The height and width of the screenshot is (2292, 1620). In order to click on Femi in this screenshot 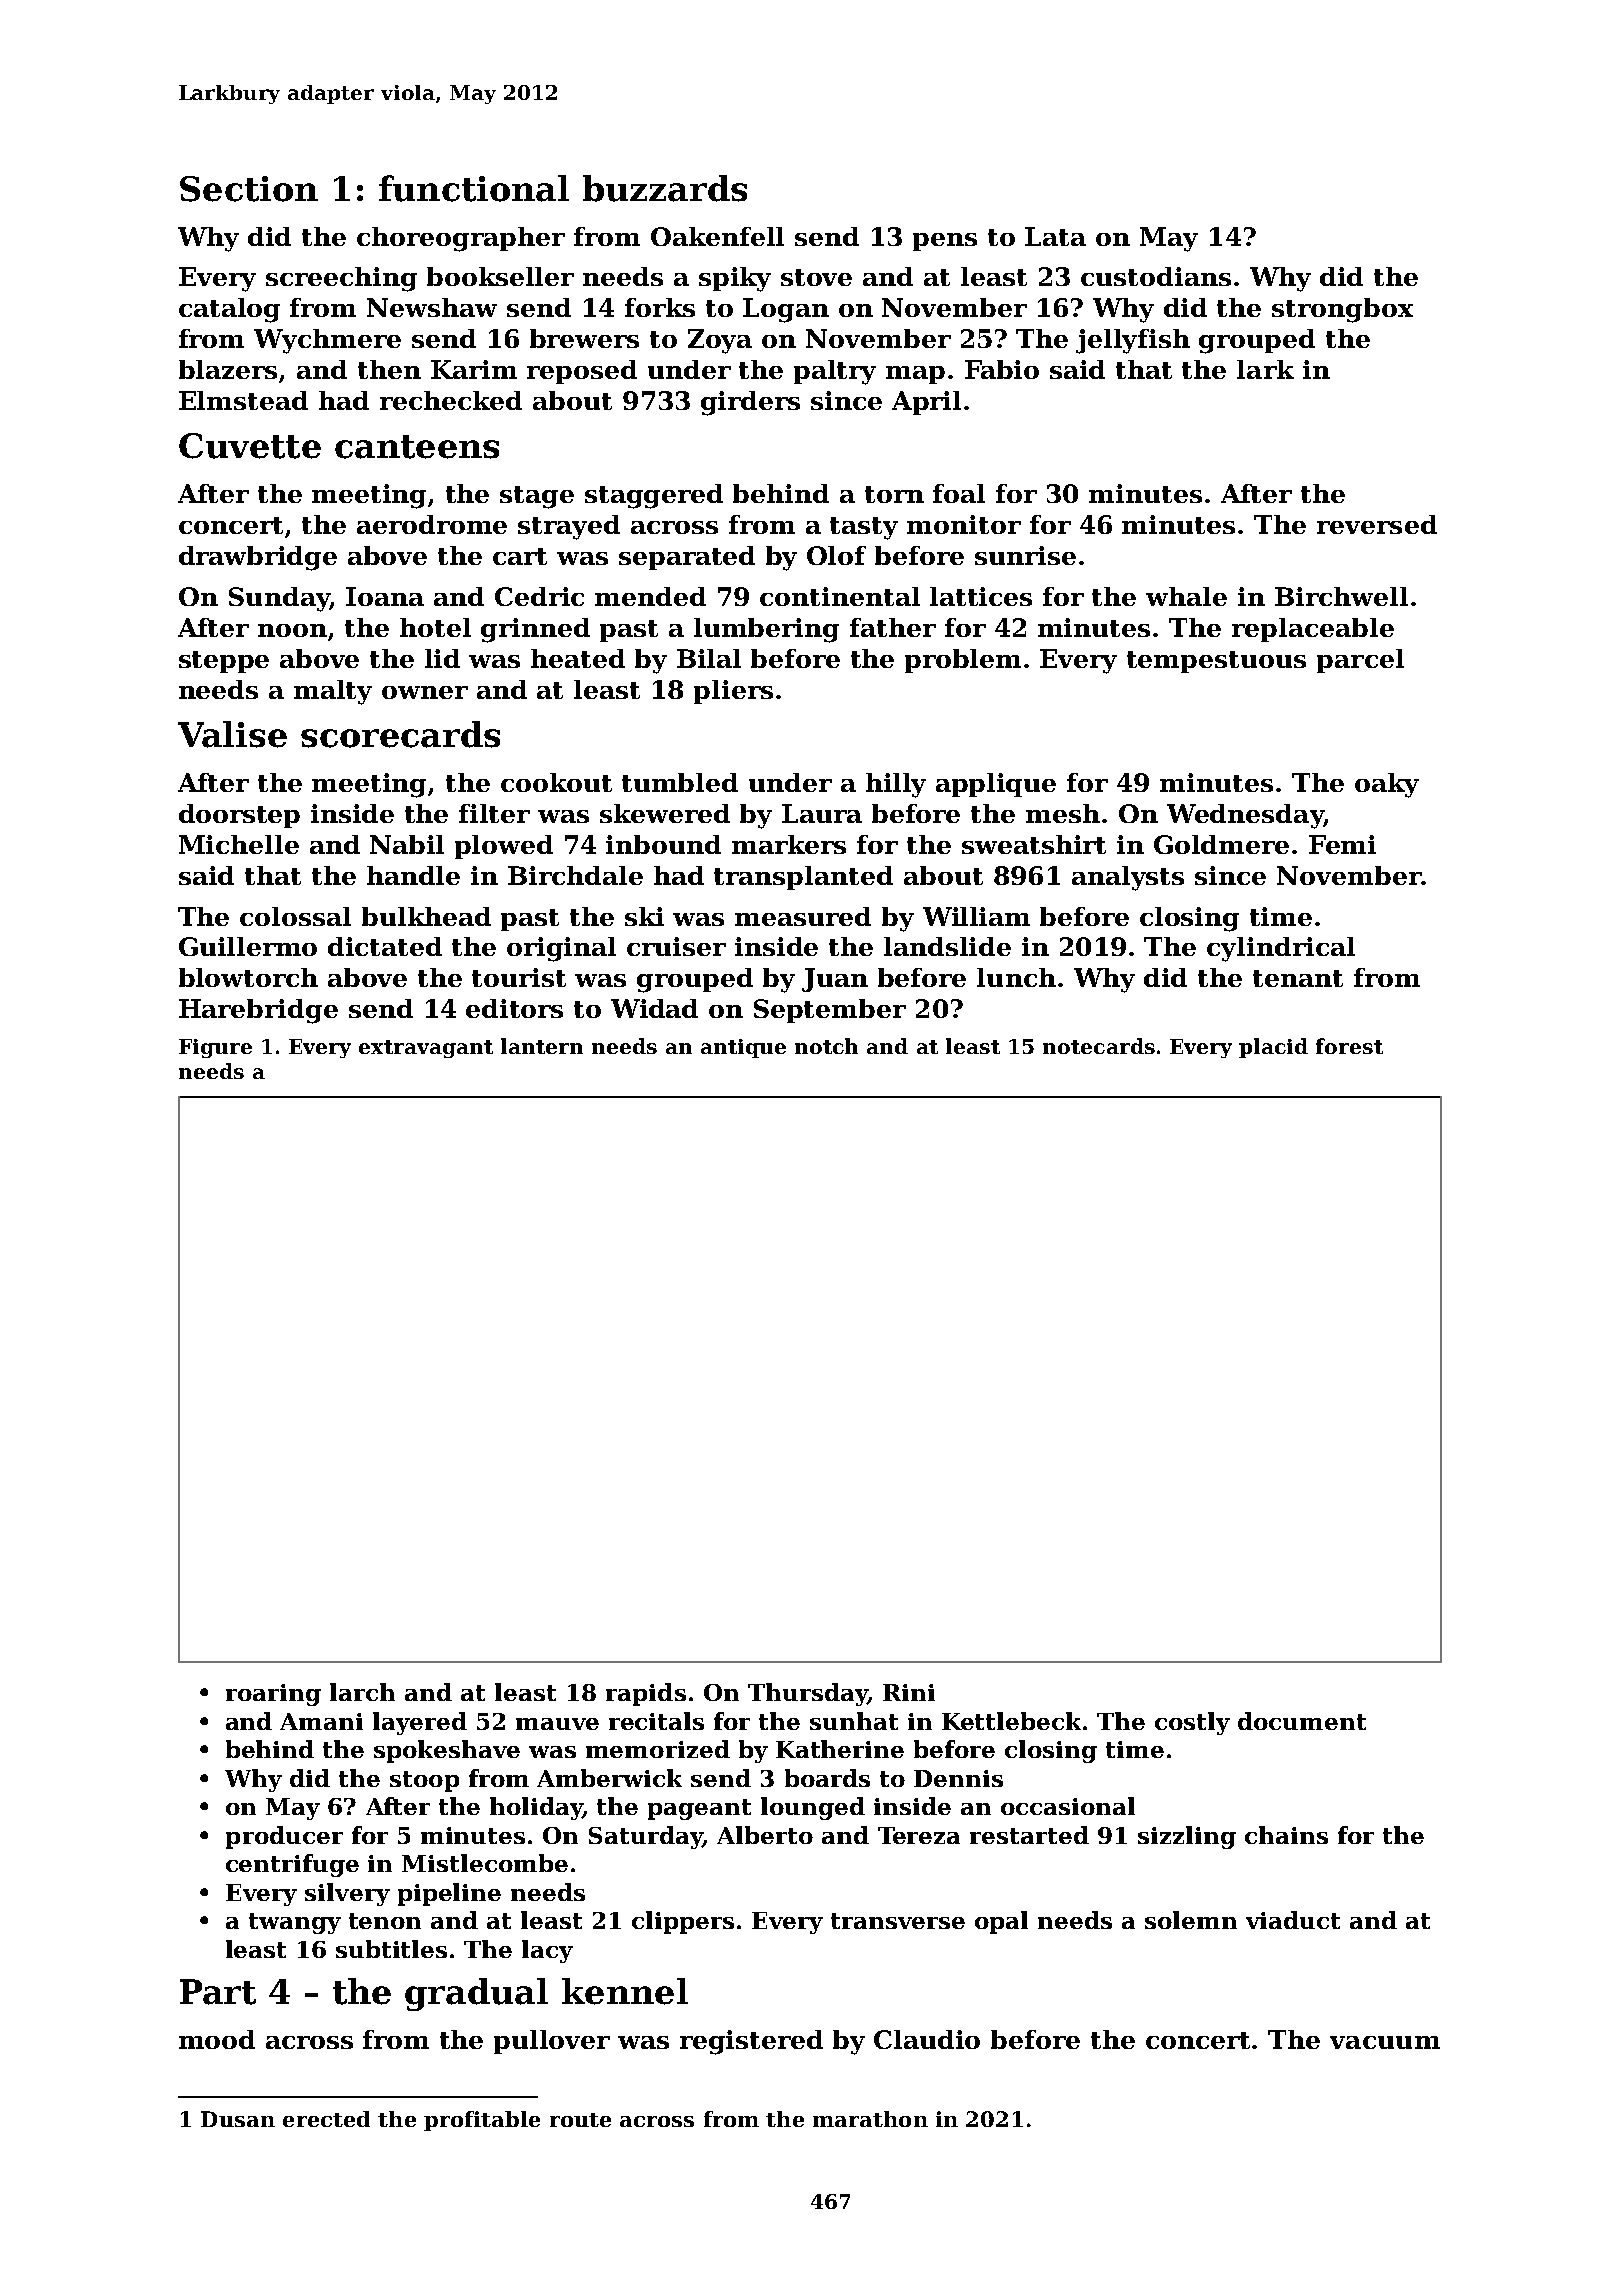, I will do `click(1342, 844)`.
